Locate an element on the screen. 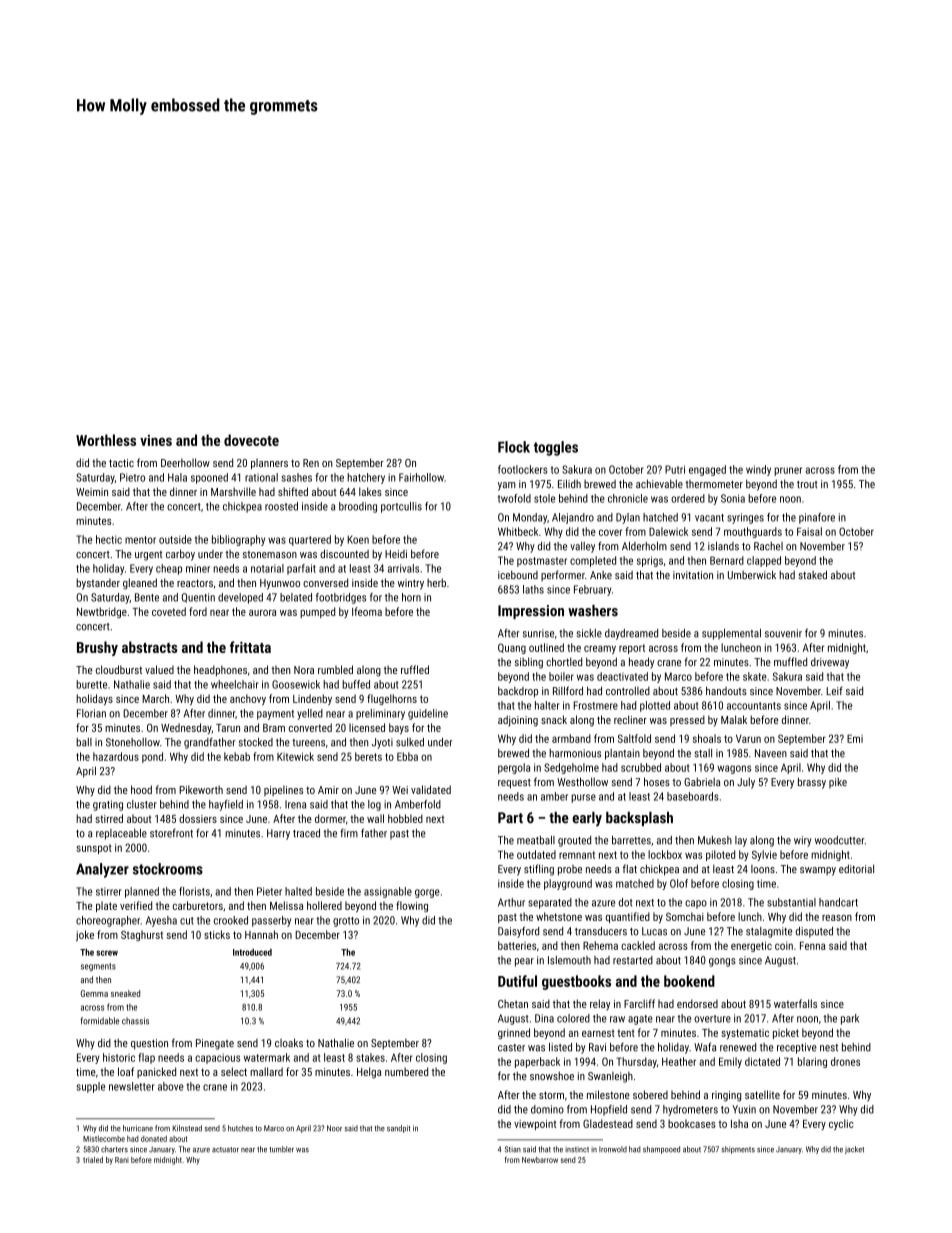 This screenshot has height=1233, width=952. staked is located at coordinates (812, 574).
